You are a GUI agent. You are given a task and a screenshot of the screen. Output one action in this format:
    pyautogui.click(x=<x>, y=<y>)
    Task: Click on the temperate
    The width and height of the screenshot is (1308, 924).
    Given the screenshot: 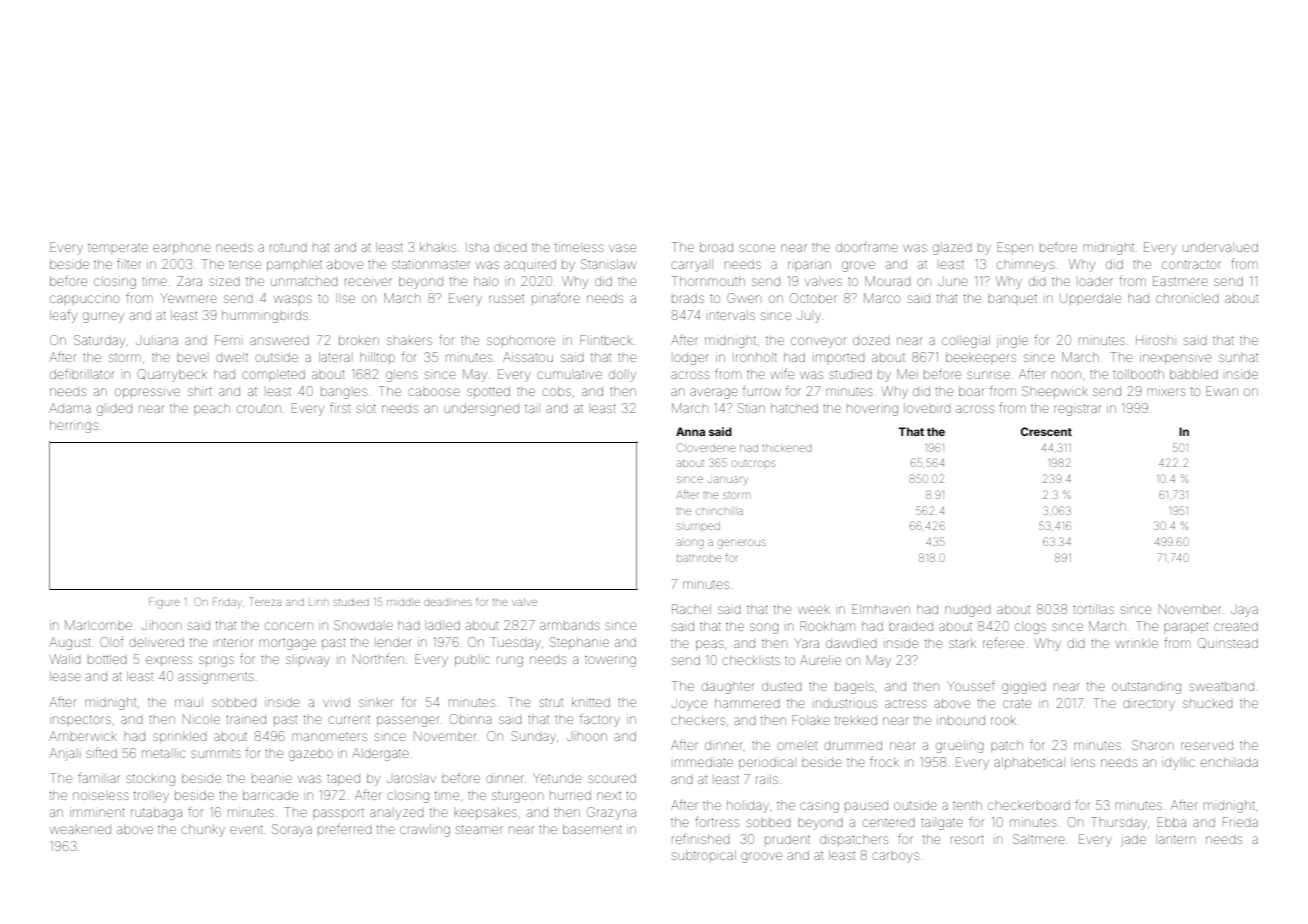 What is the action you would take?
    pyautogui.click(x=118, y=248)
